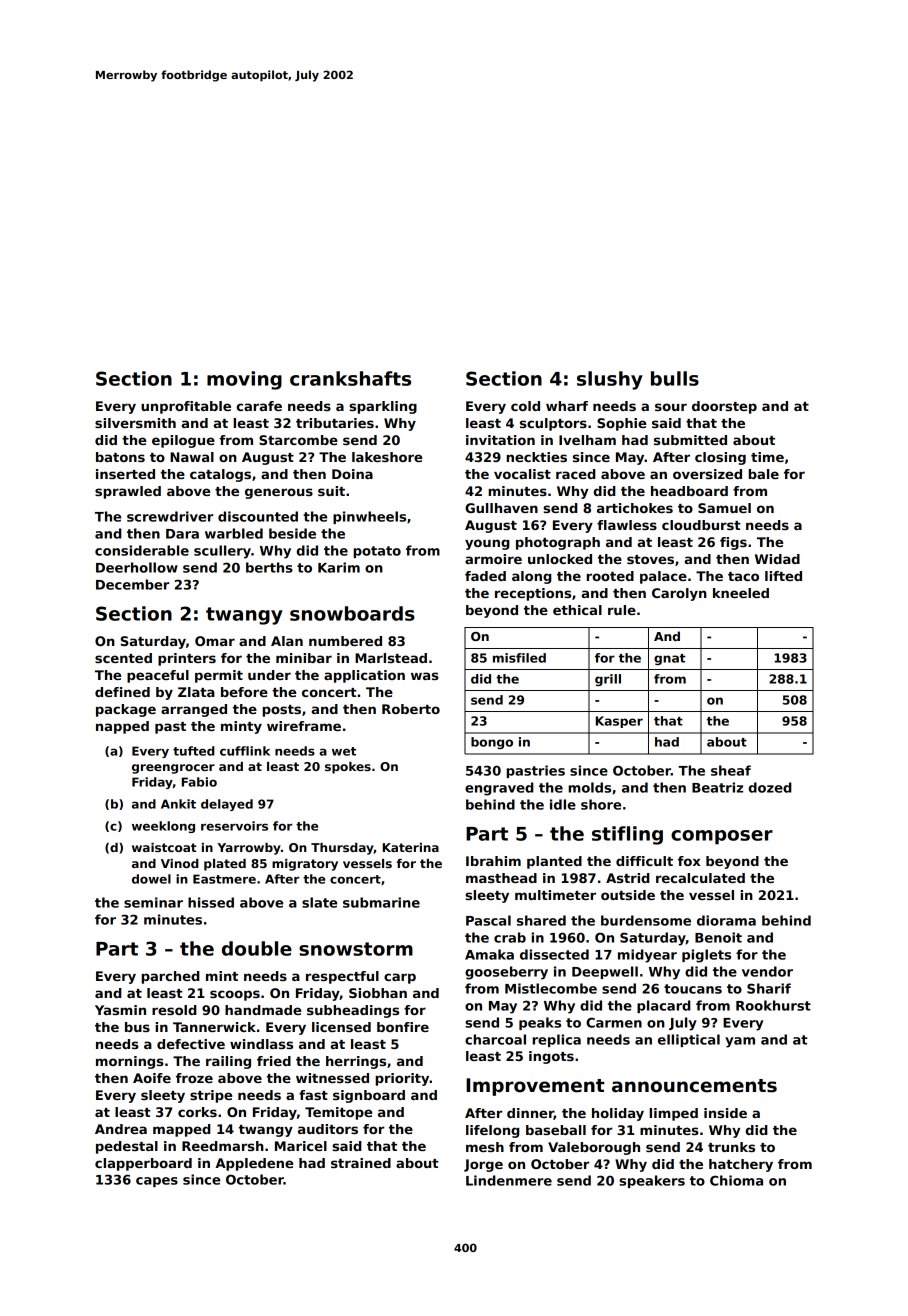 This screenshot has height=1316, width=908. I want to click on priority, so click(402, 1079).
